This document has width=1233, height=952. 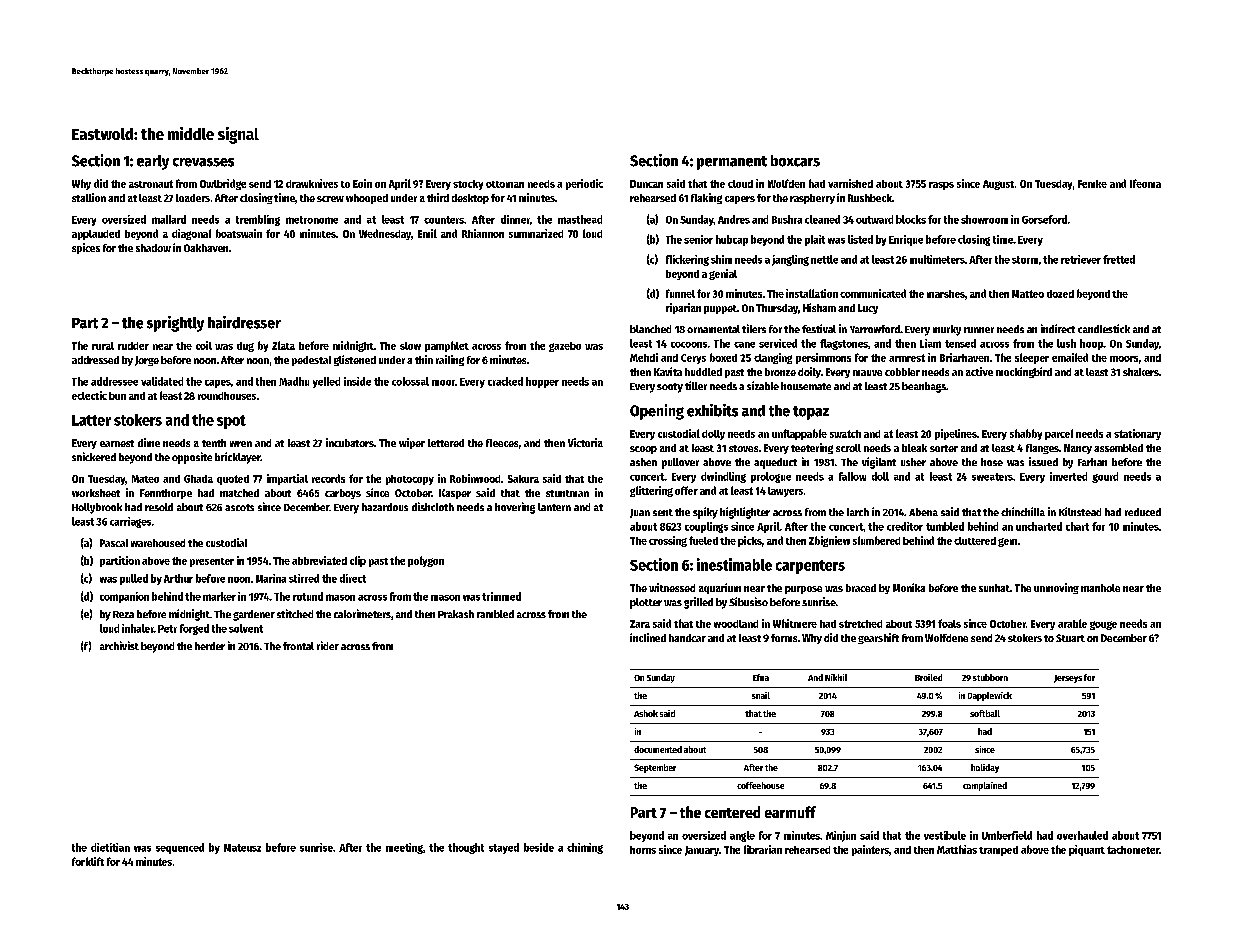 What do you see at coordinates (1068, 679) in the document?
I see `Jerseys` at bounding box center [1068, 679].
